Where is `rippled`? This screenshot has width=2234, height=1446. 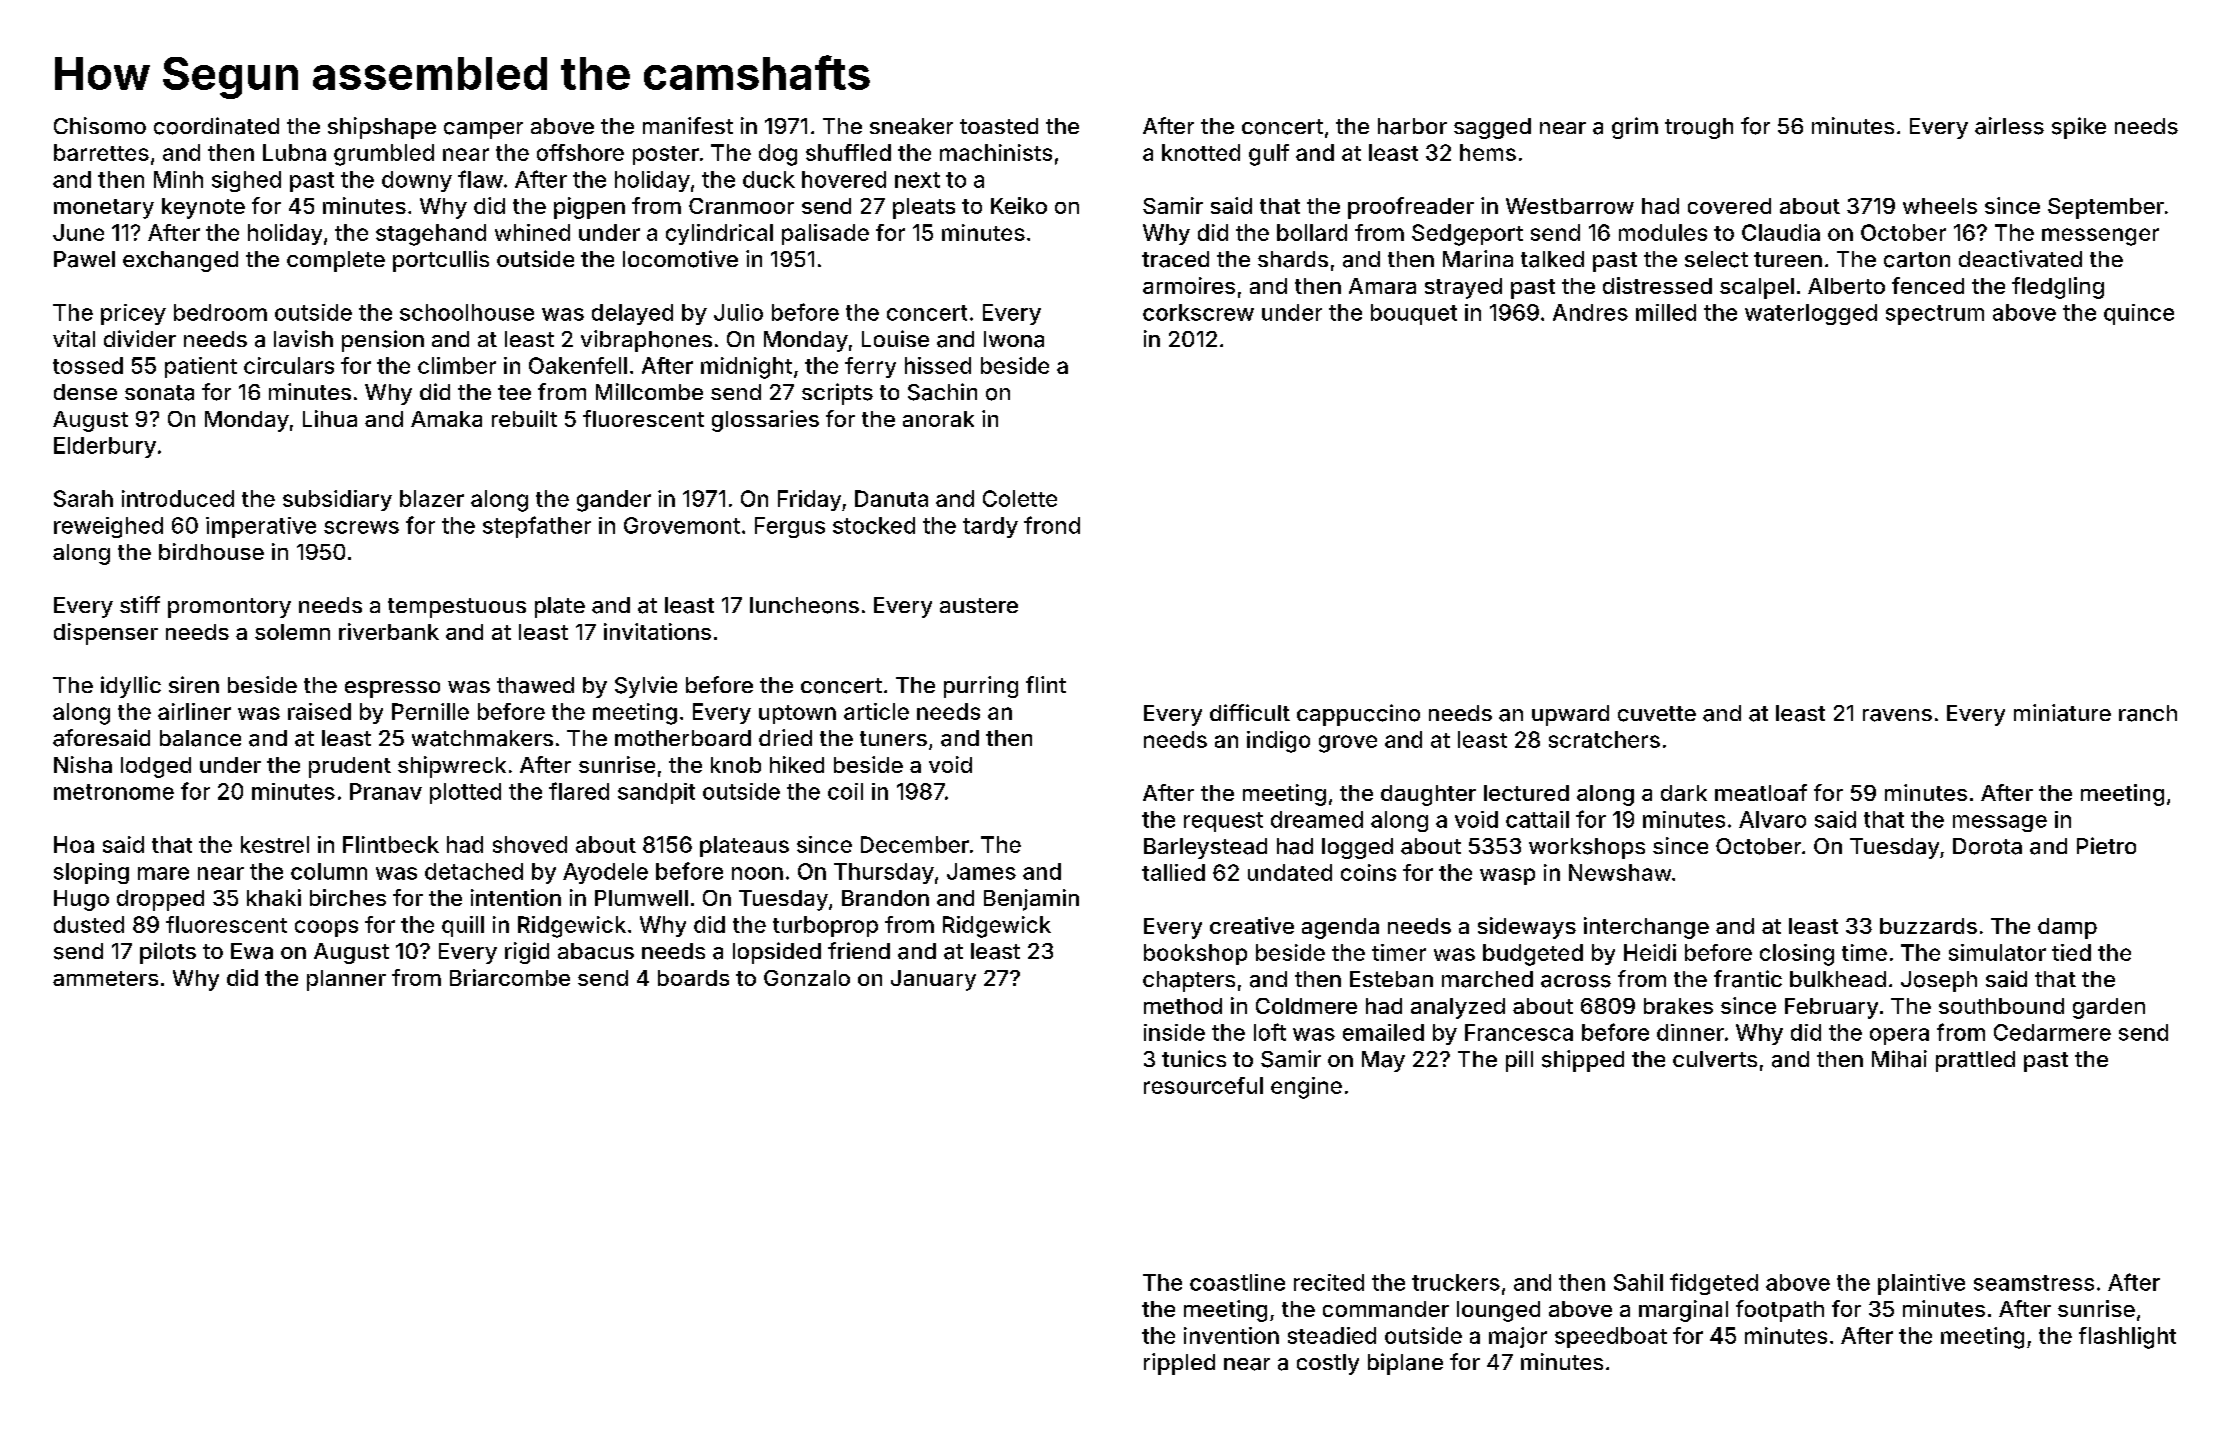 rippled is located at coordinates (1179, 1364).
